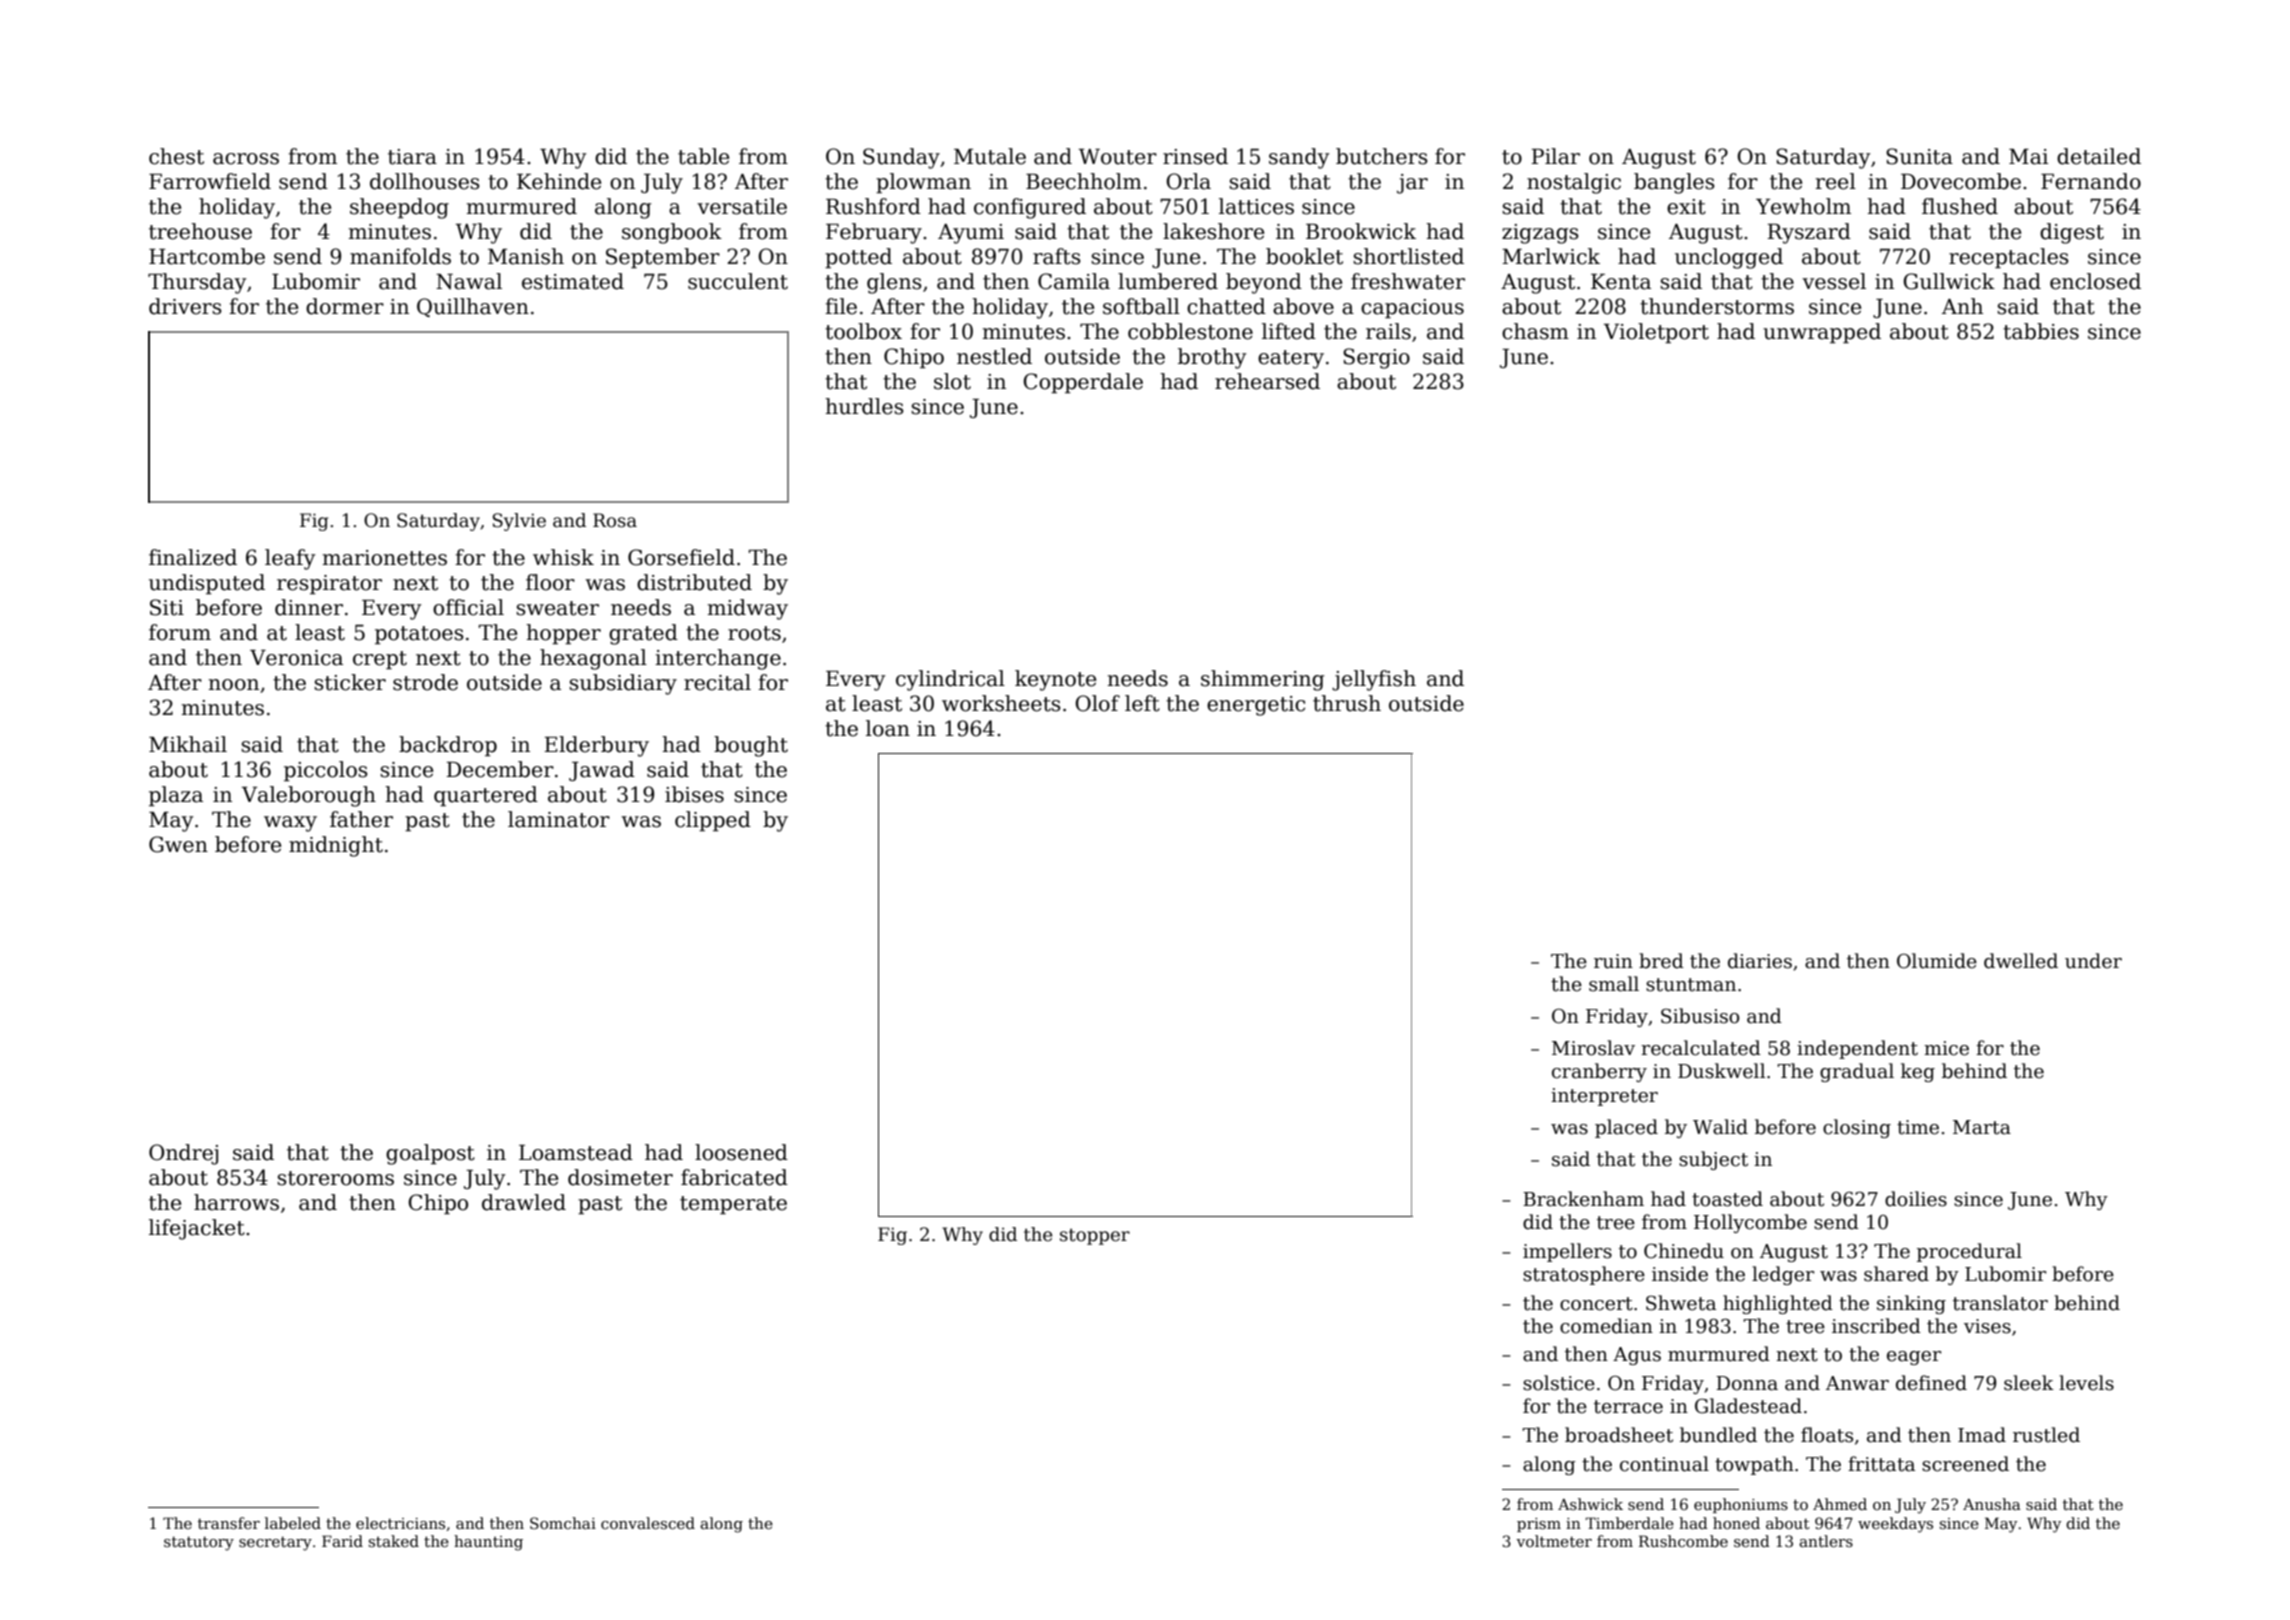 The height and width of the screenshot is (1620, 2290). I want to click on left, so click(1142, 703).
